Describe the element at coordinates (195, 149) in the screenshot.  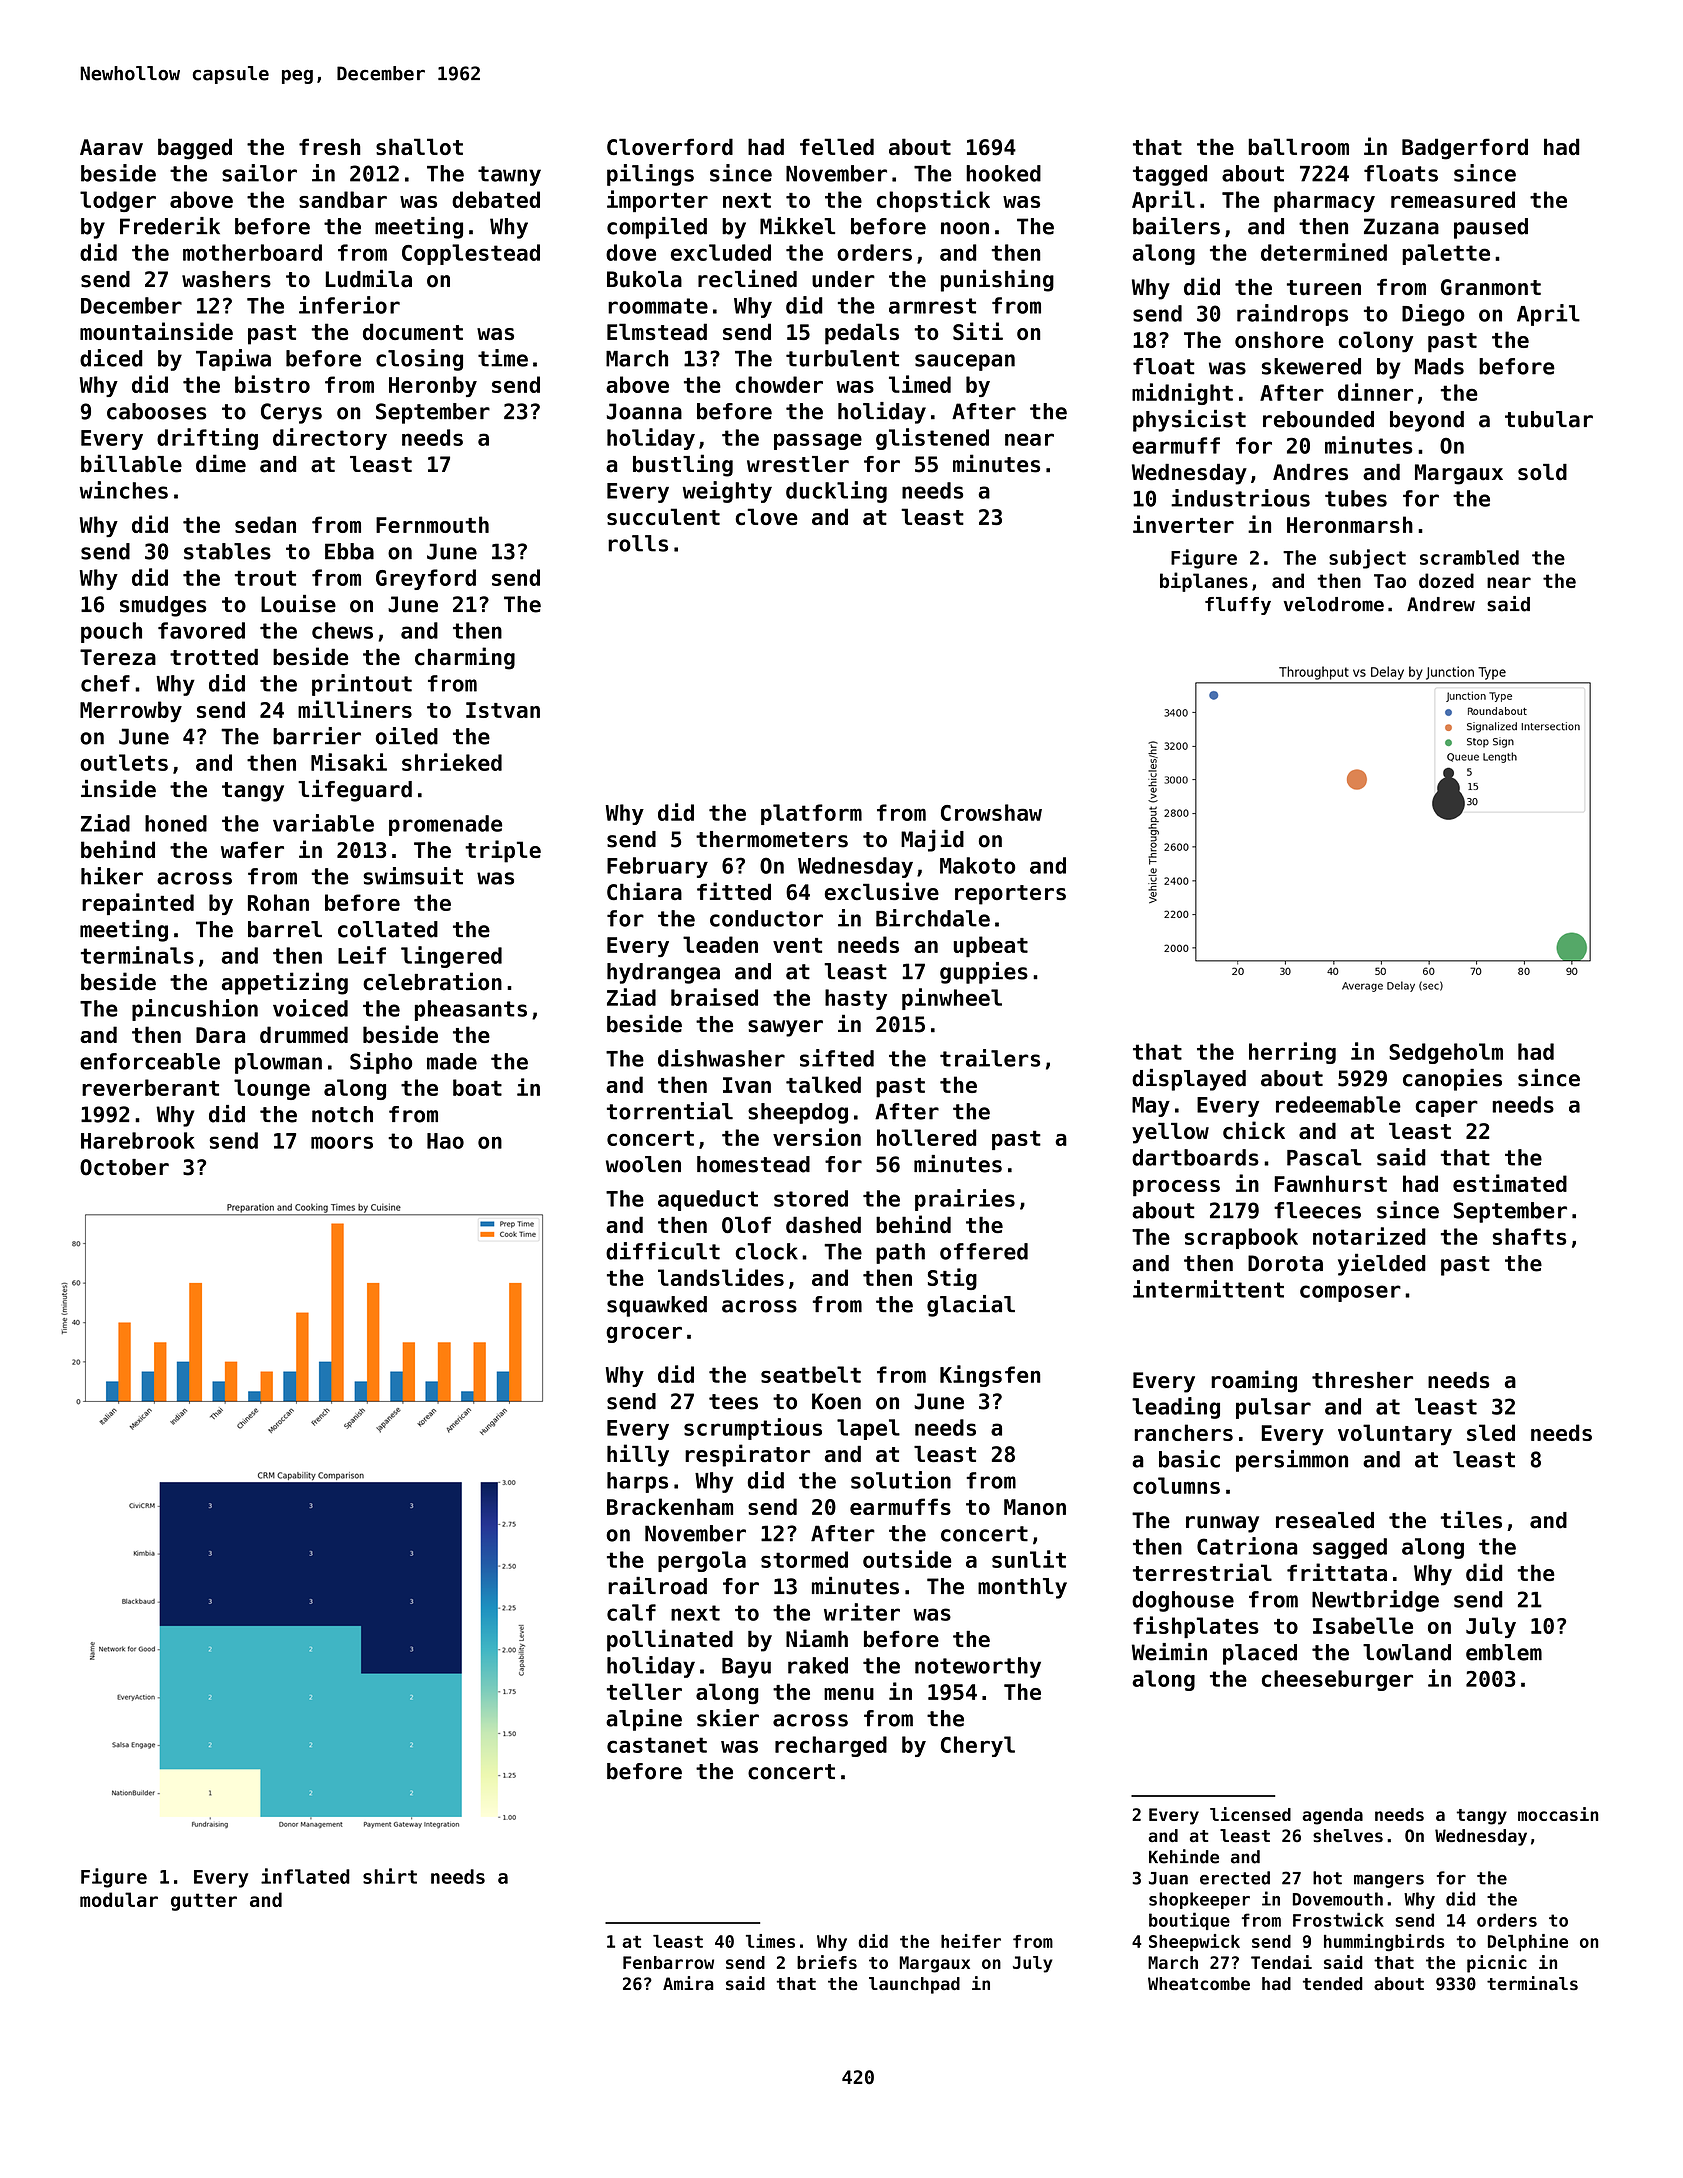
I see `bagged` at that location.
